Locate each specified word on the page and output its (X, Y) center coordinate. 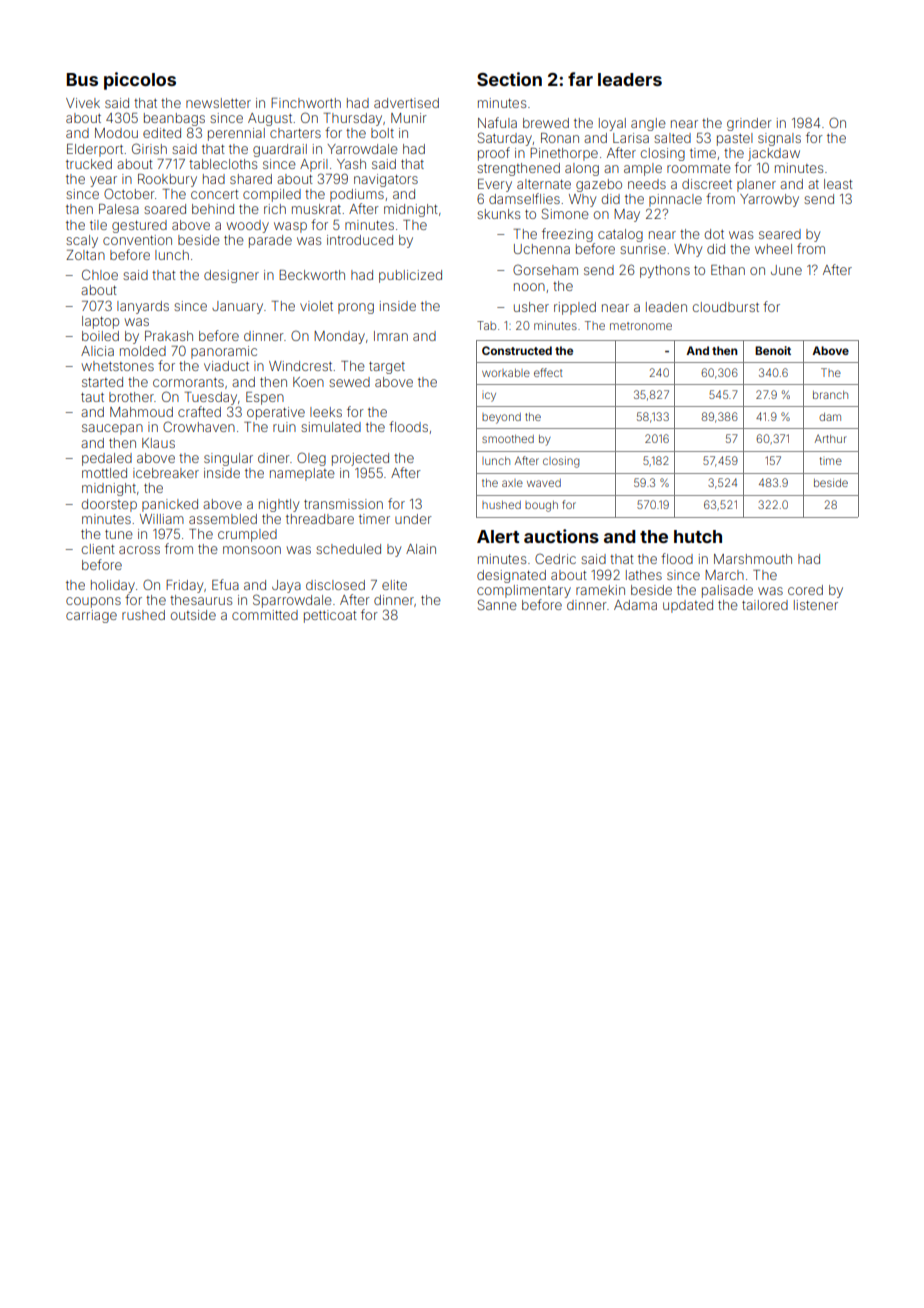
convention (137, 240)
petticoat (330, 616)
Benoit (773, 350)
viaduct (226, 366)
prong (356, 308)
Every (495, 185)
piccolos (140, 81)
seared (780, 234)
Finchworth (306, 103)
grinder (749, 124)
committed (265, 615)
